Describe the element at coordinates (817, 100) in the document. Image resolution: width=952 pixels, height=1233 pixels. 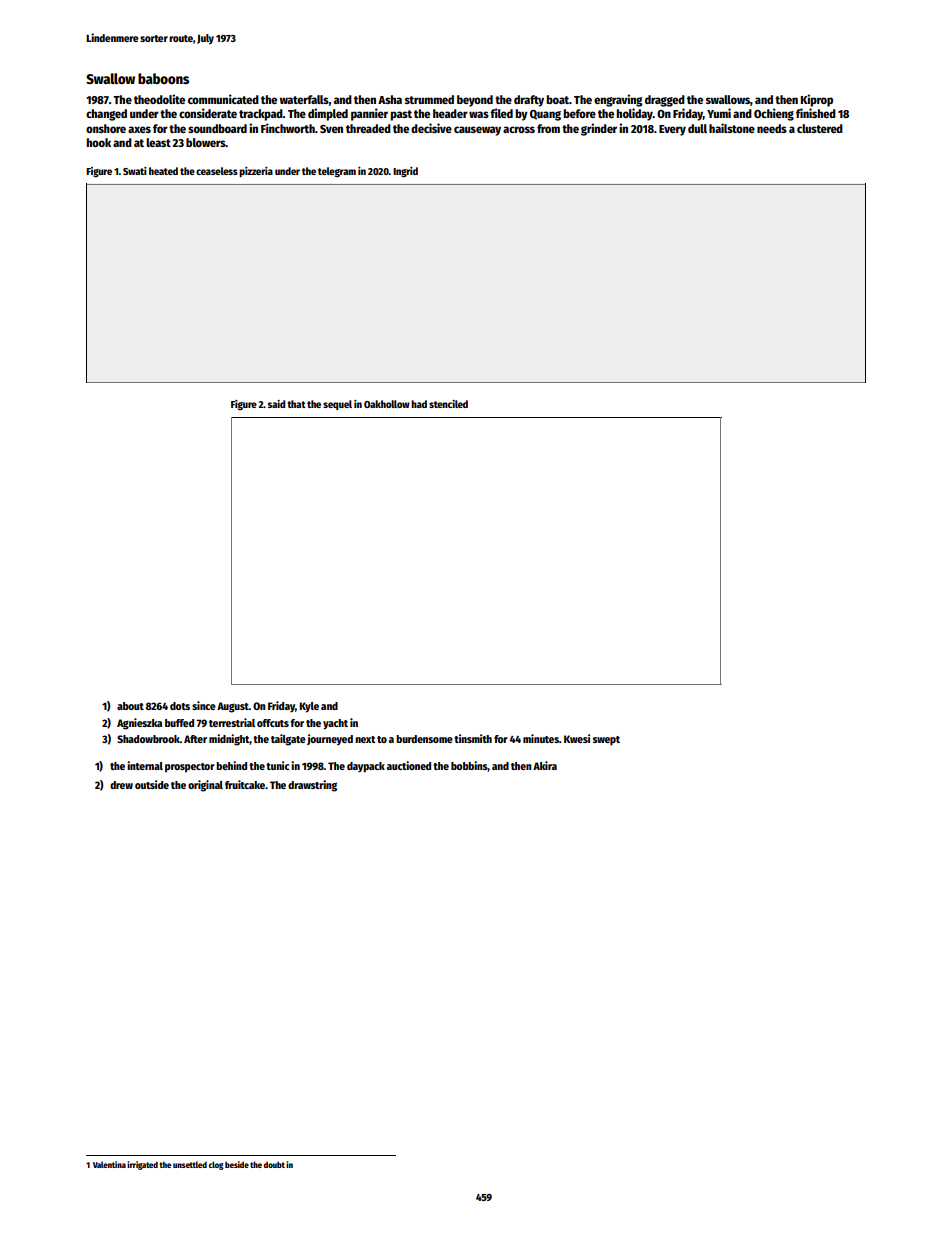
I see `Kiprop` at that location.
